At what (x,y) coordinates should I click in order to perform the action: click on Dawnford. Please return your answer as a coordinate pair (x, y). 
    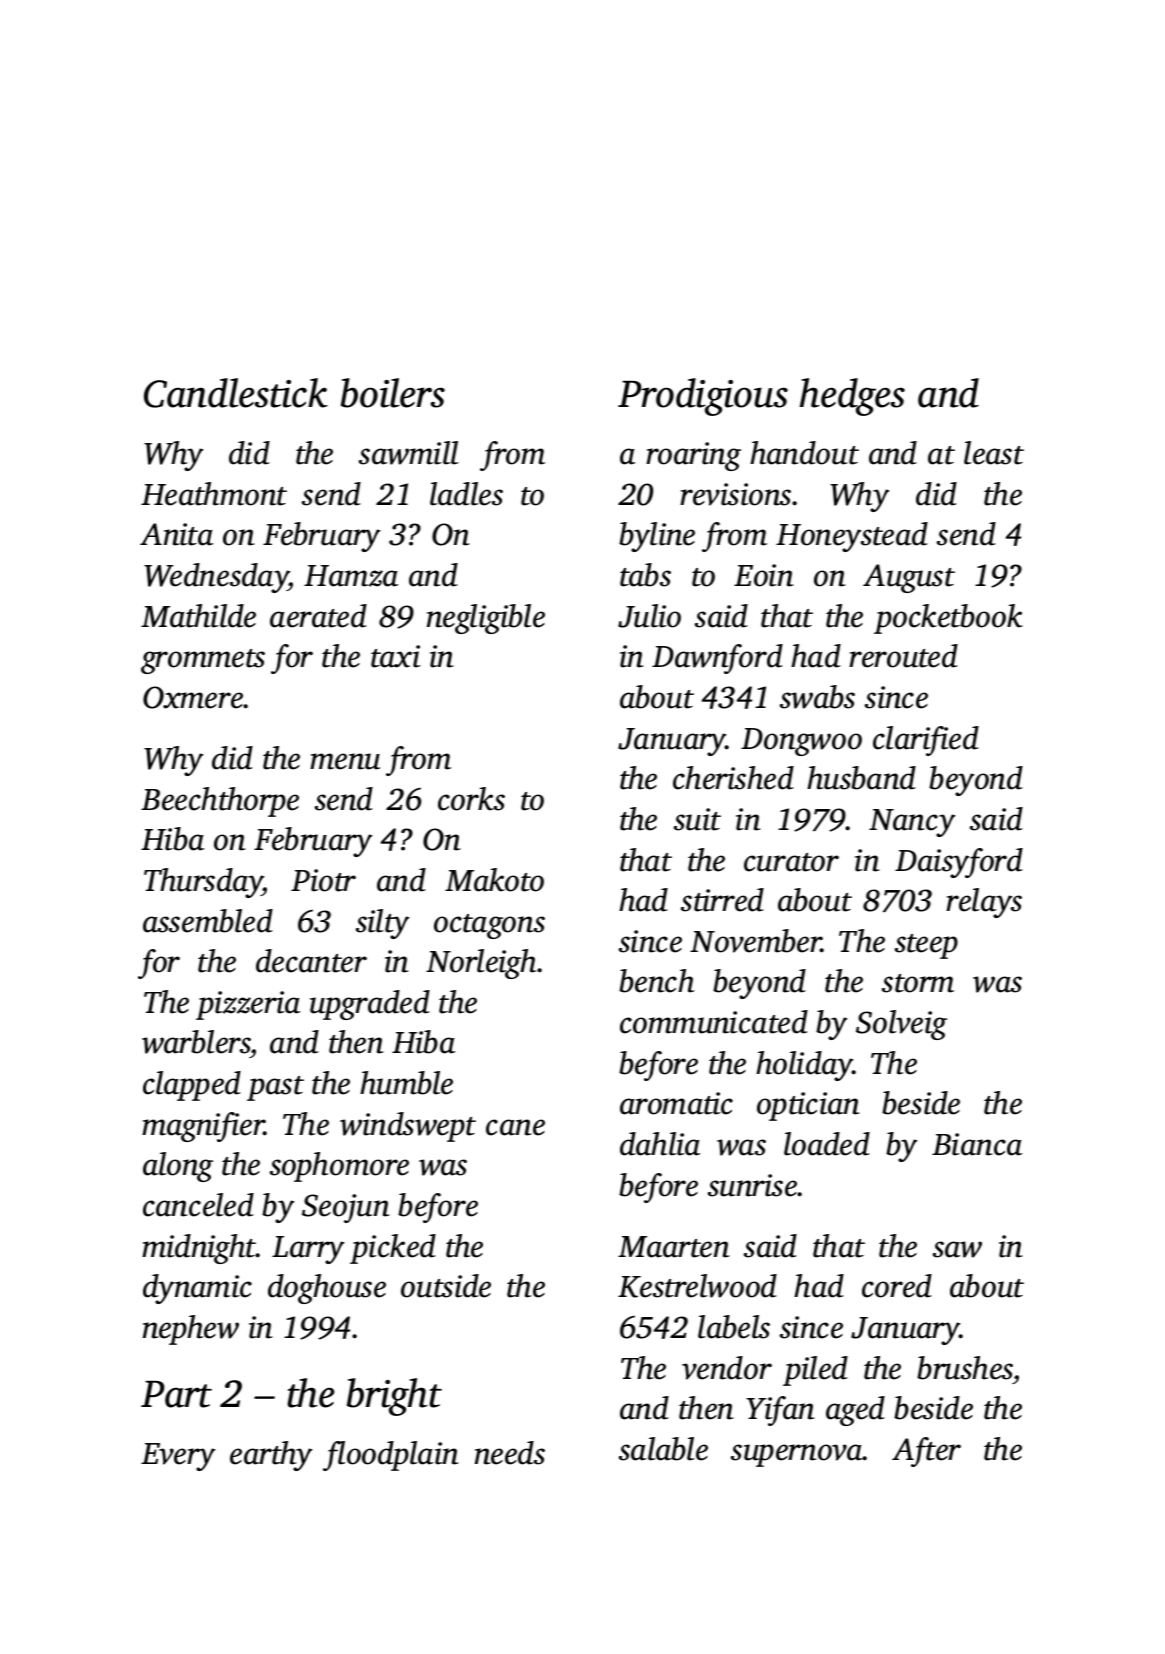
    Looking at the image, I should click on (717, 659).
